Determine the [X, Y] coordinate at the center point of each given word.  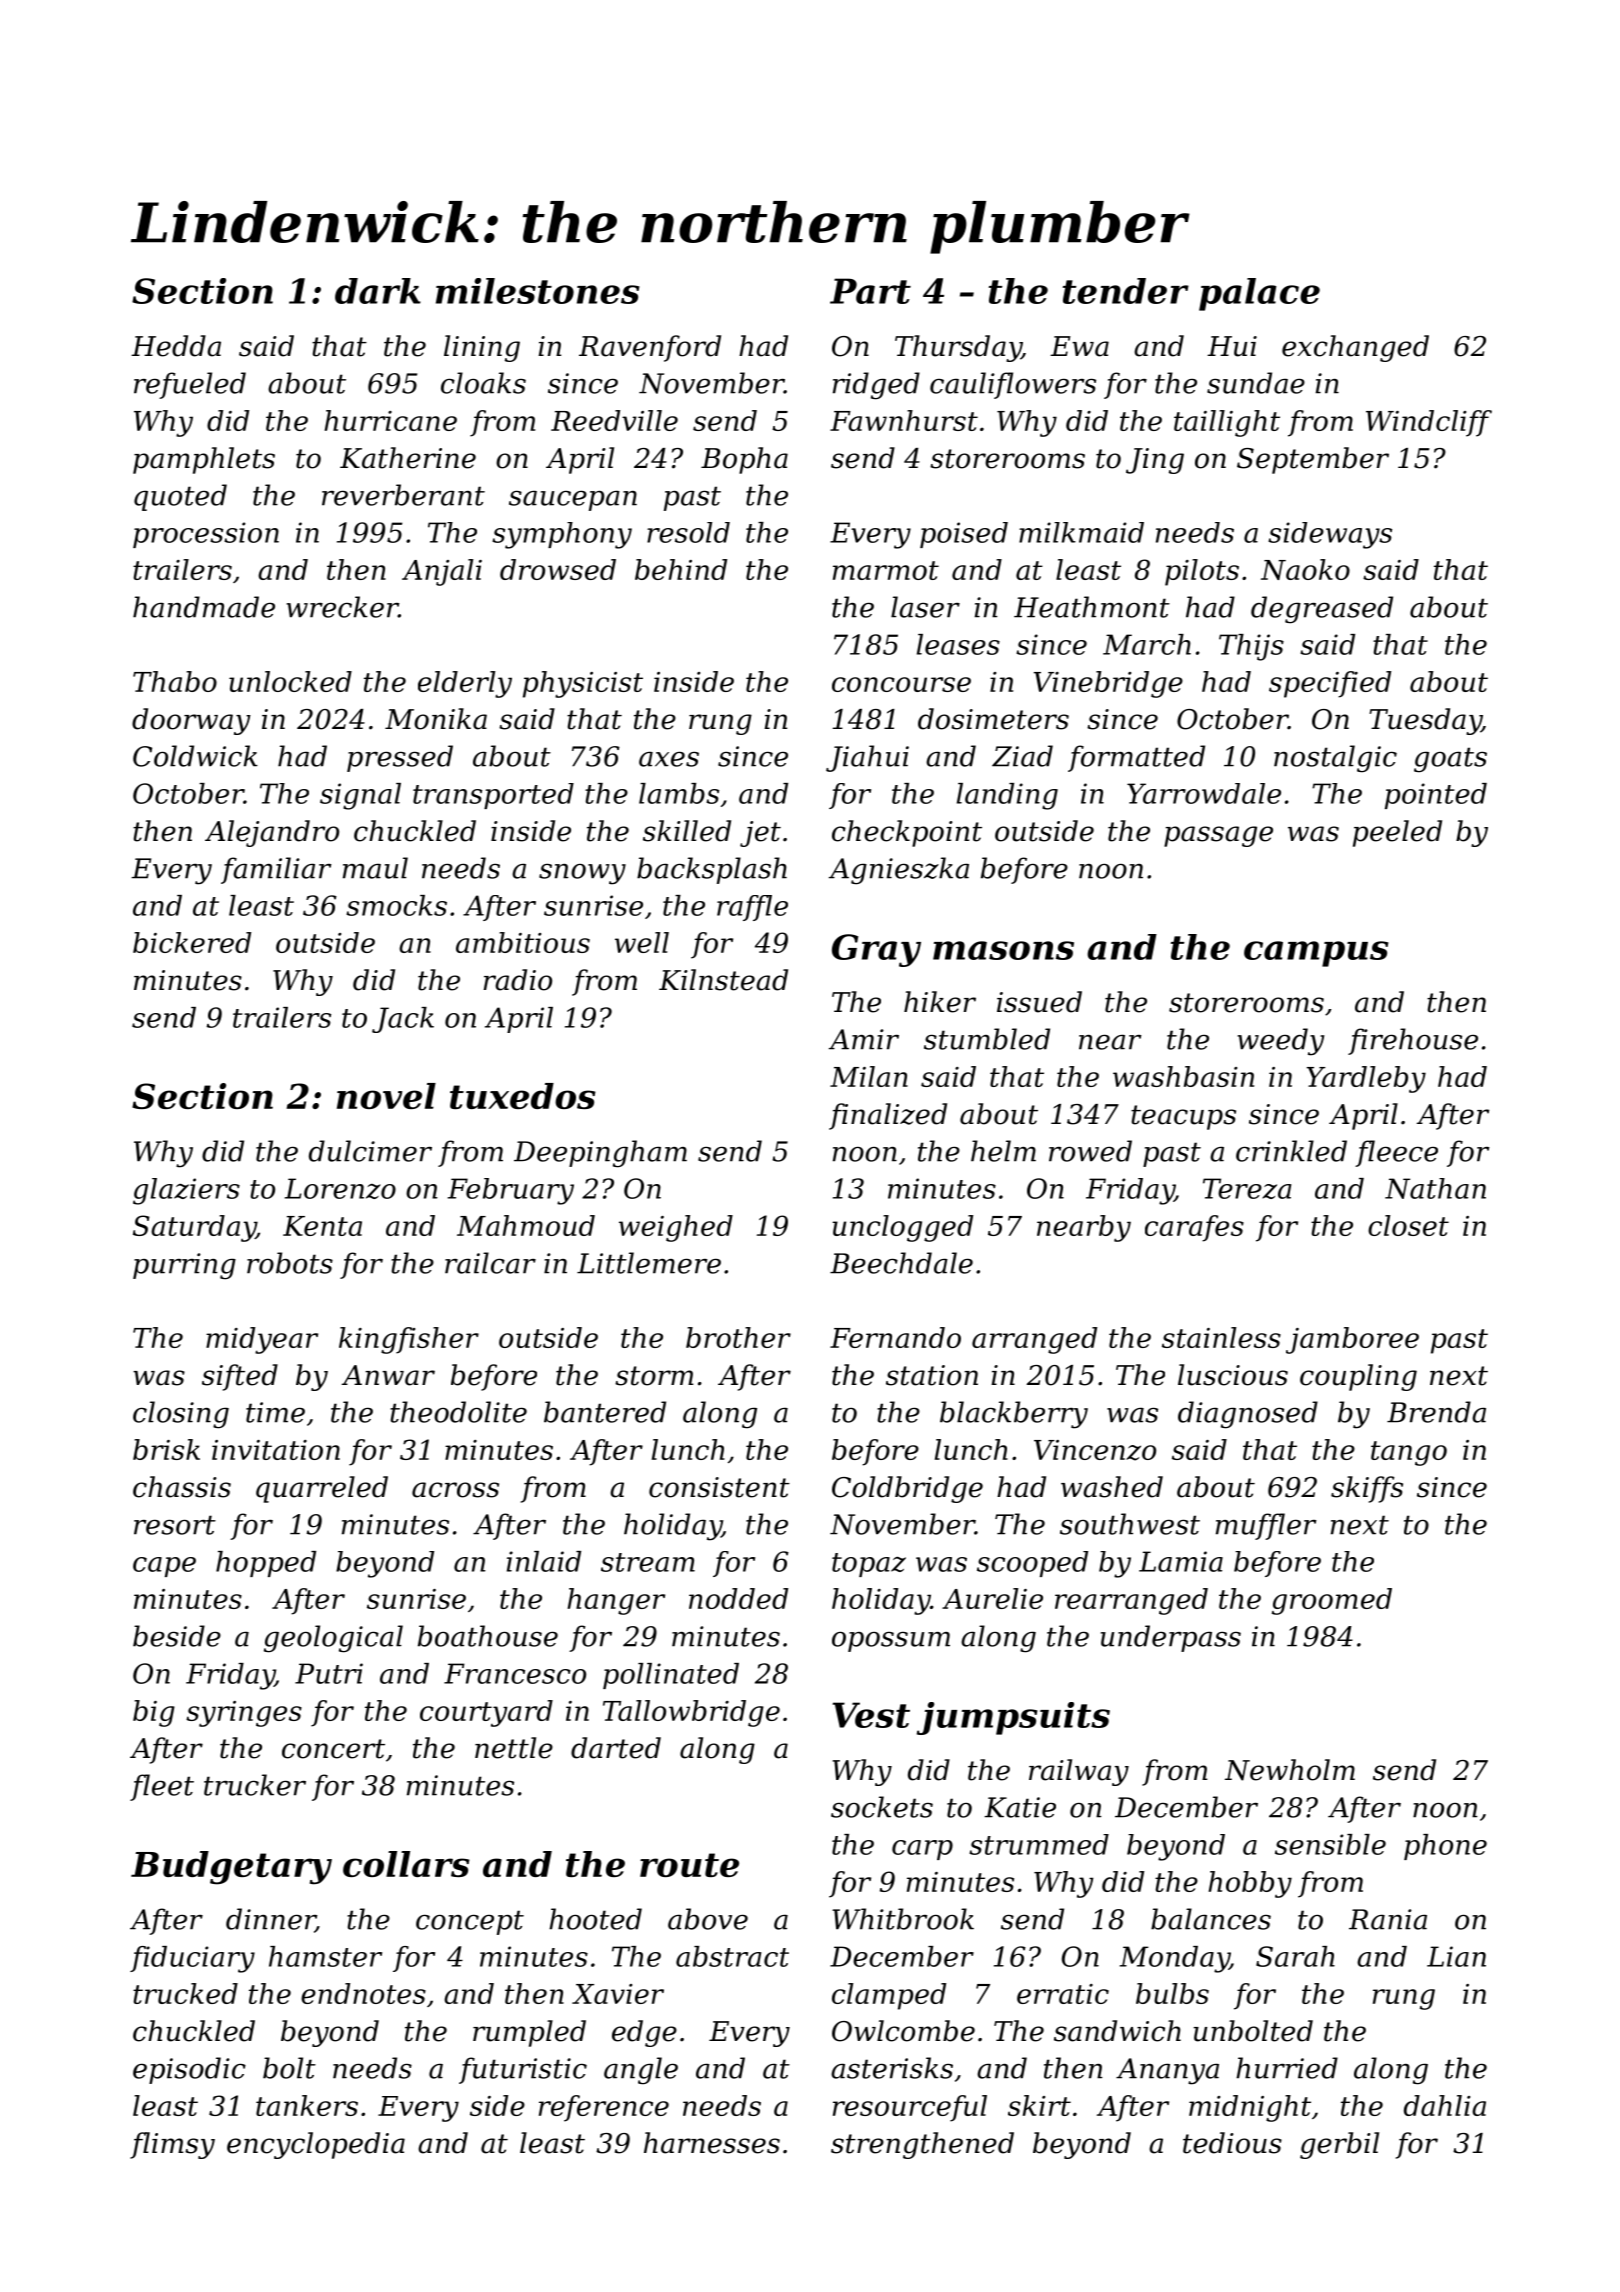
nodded [738, 1598]
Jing [1155, 461]
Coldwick [195, 756]
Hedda [176, 346]
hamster [325, 1956]
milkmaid [1081, 532]
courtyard [486, 1713]
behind [681, 569]
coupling [1358, 1377]
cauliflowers [1013, 385]
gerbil [1339, 2145]
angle [641, 2071]
